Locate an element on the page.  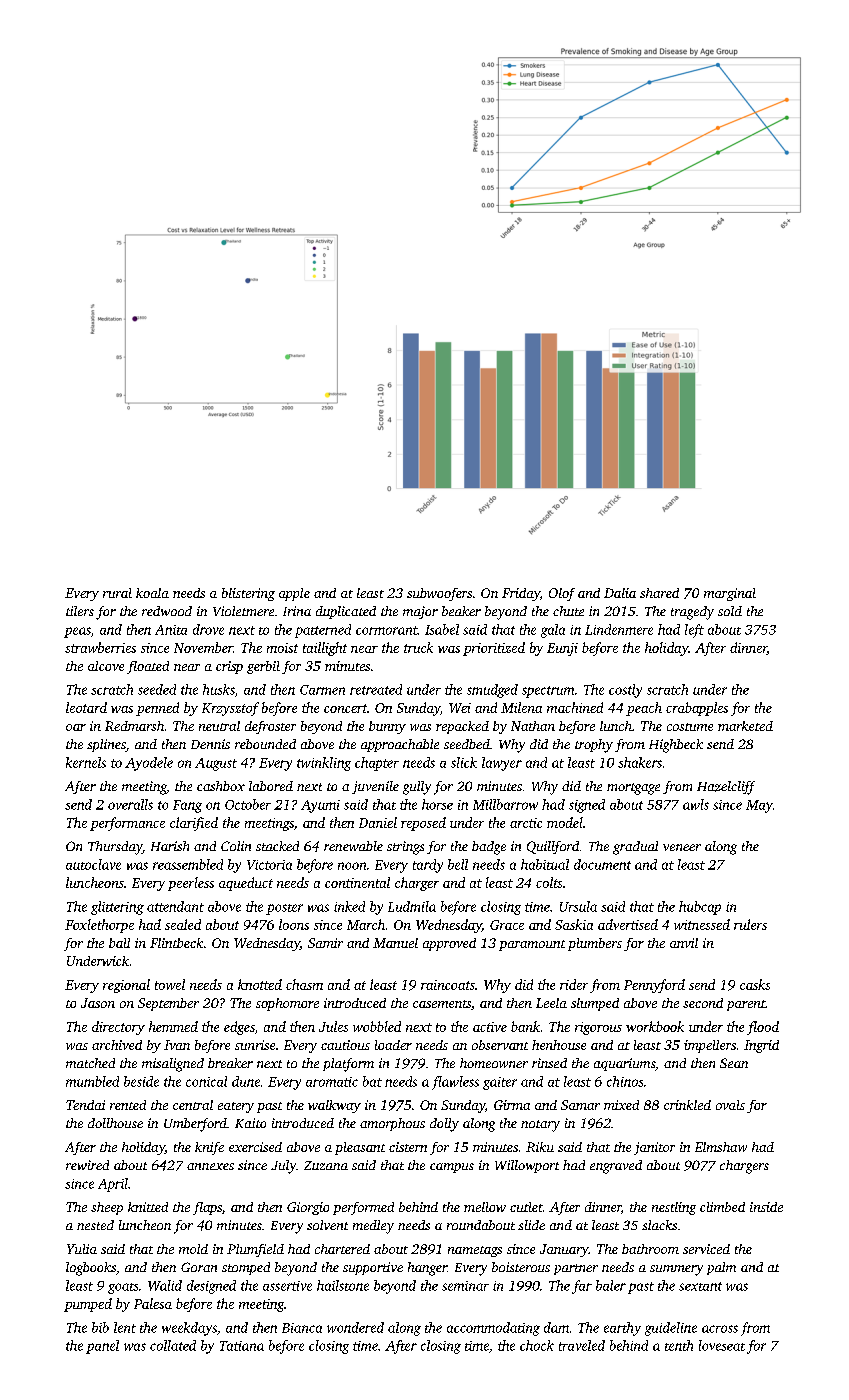
rewired is located at coordinates (87, 1165).
